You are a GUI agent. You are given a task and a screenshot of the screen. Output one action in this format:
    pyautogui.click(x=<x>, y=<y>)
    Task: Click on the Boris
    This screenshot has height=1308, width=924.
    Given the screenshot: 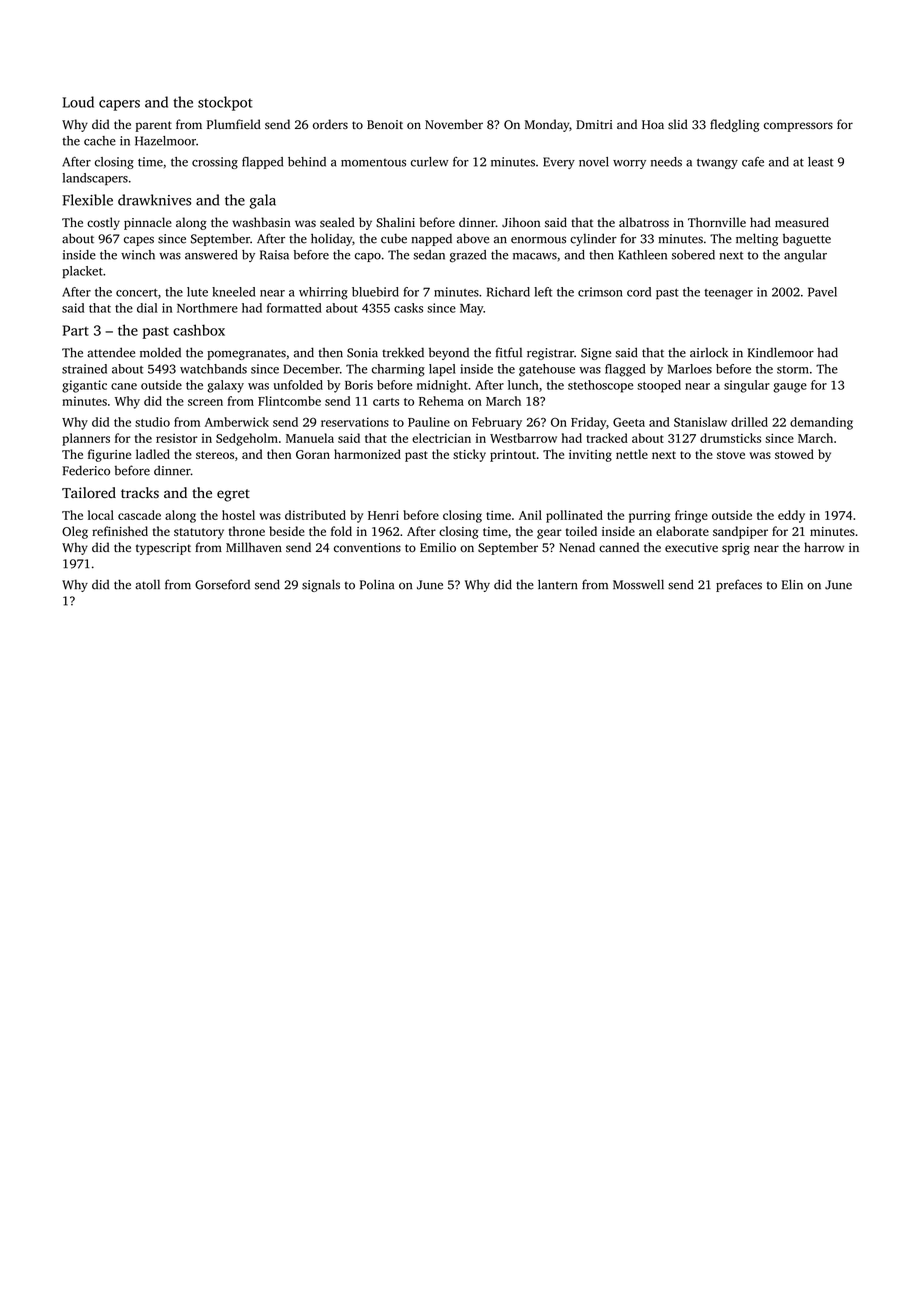 What is the action you would take?
    pyautogui.click(x=359, y=385)
